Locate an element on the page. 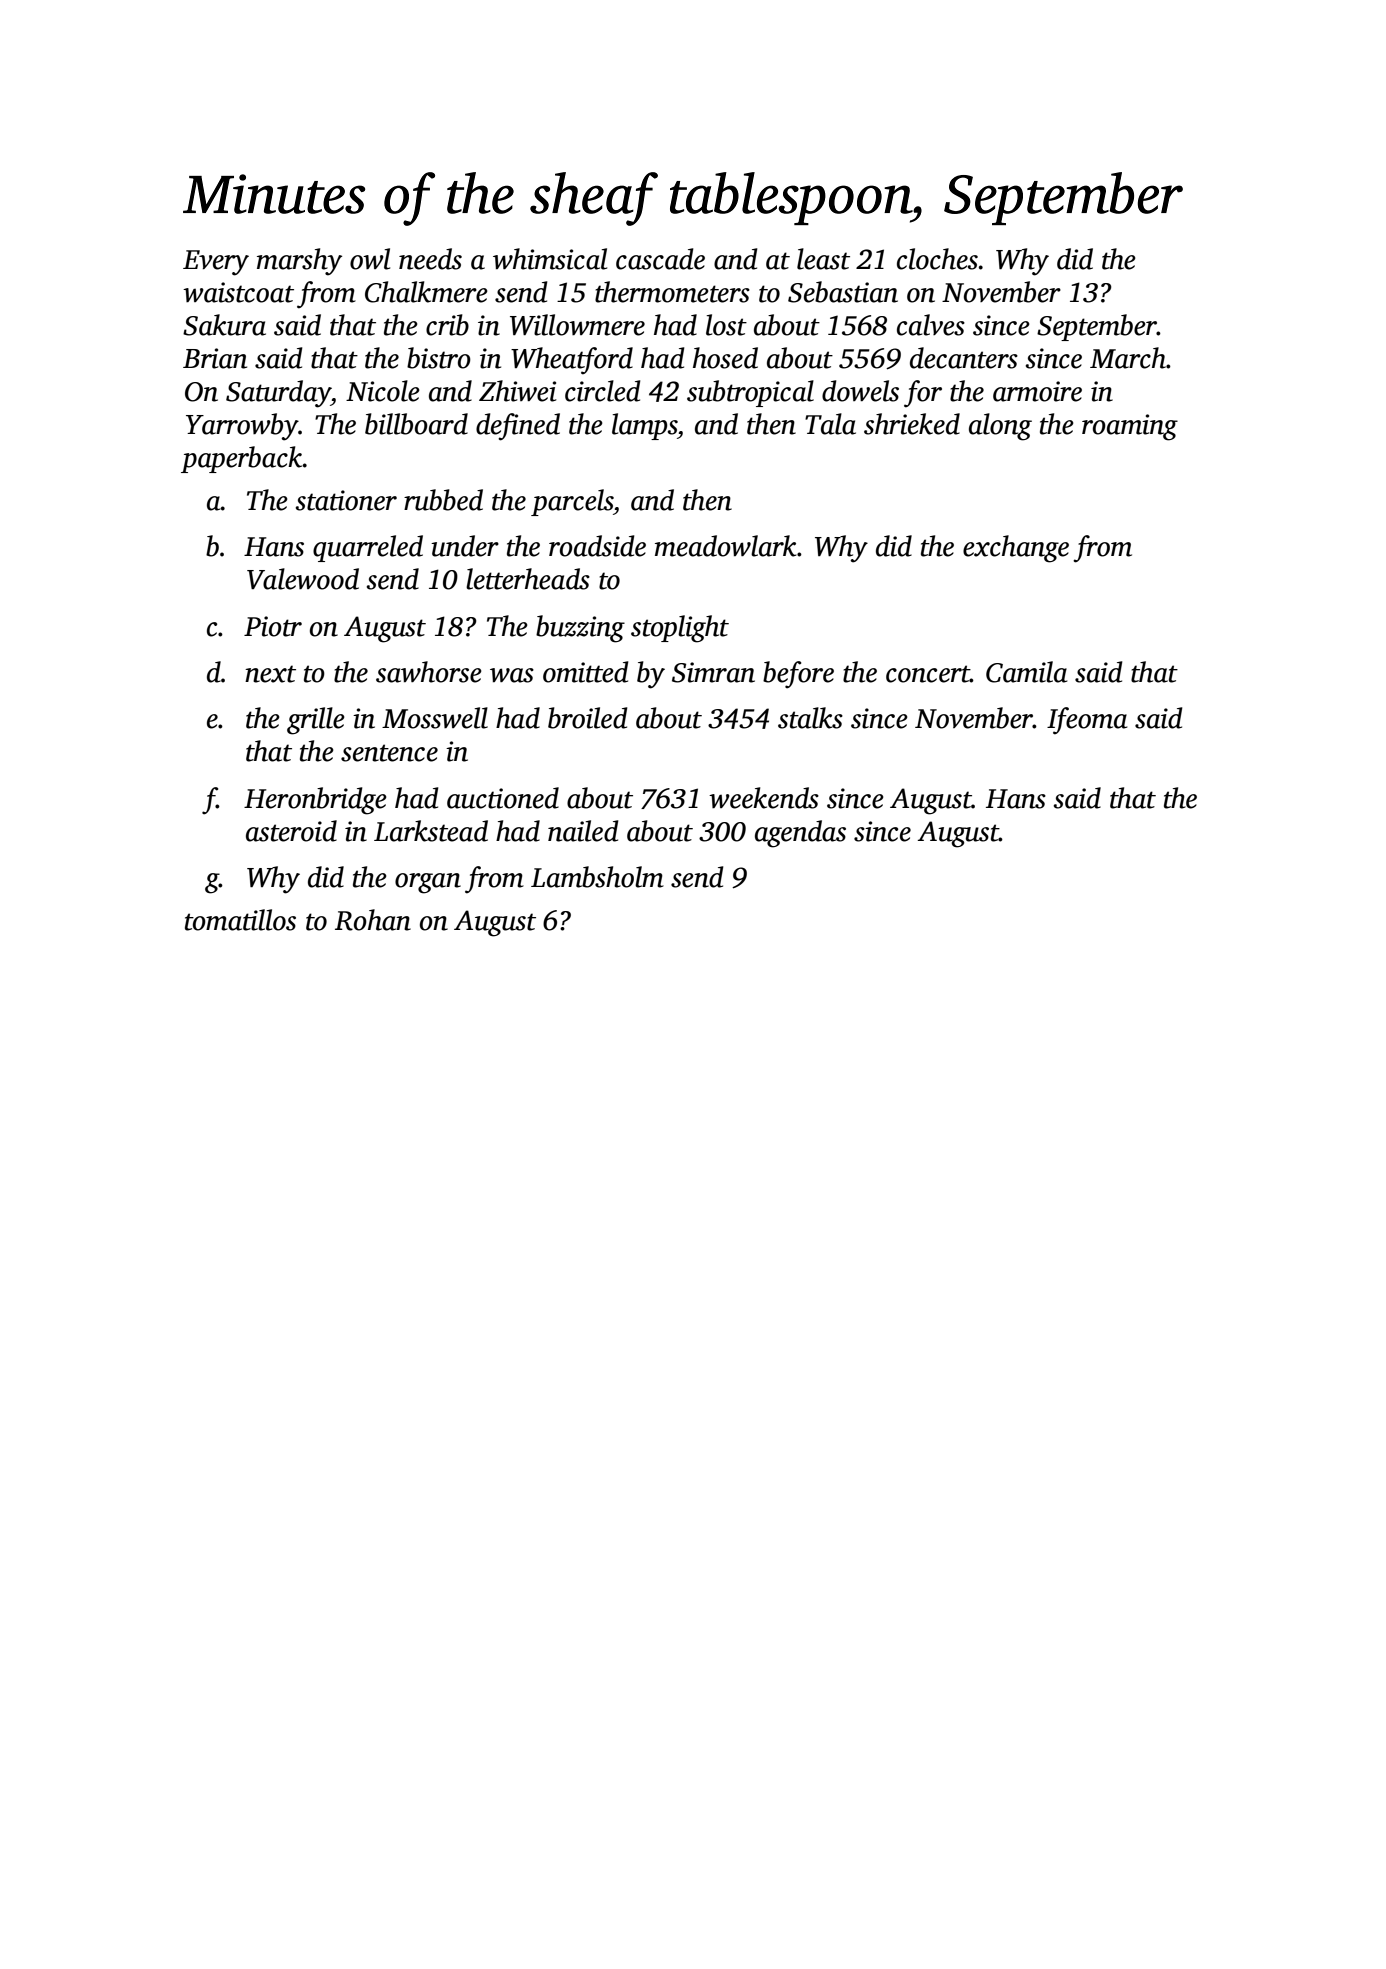 Image resolution: width=1386 pixels, height=1969 pixels. Valewood is located at coordinates (303, 579).
